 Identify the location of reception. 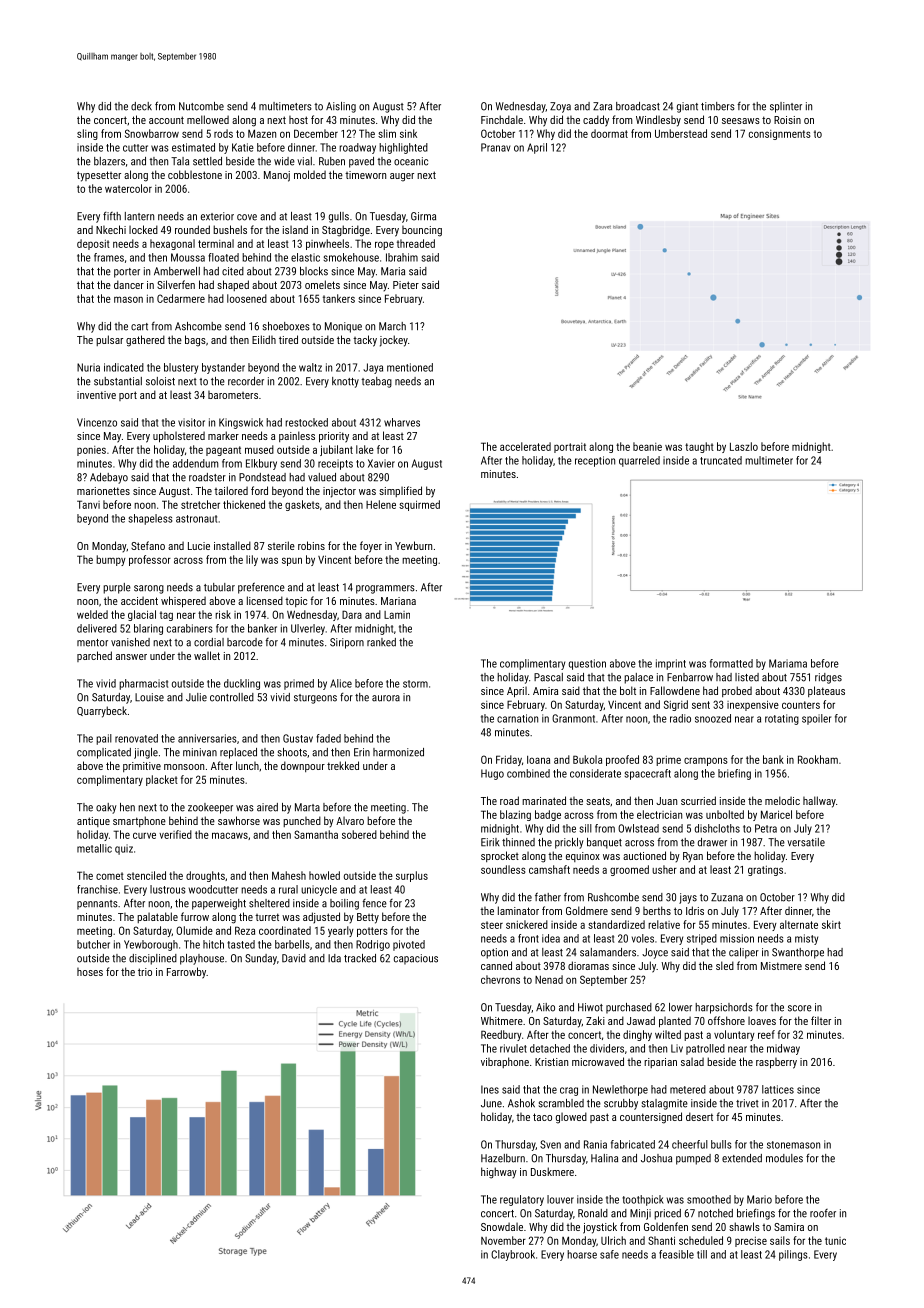
(595, 461).
